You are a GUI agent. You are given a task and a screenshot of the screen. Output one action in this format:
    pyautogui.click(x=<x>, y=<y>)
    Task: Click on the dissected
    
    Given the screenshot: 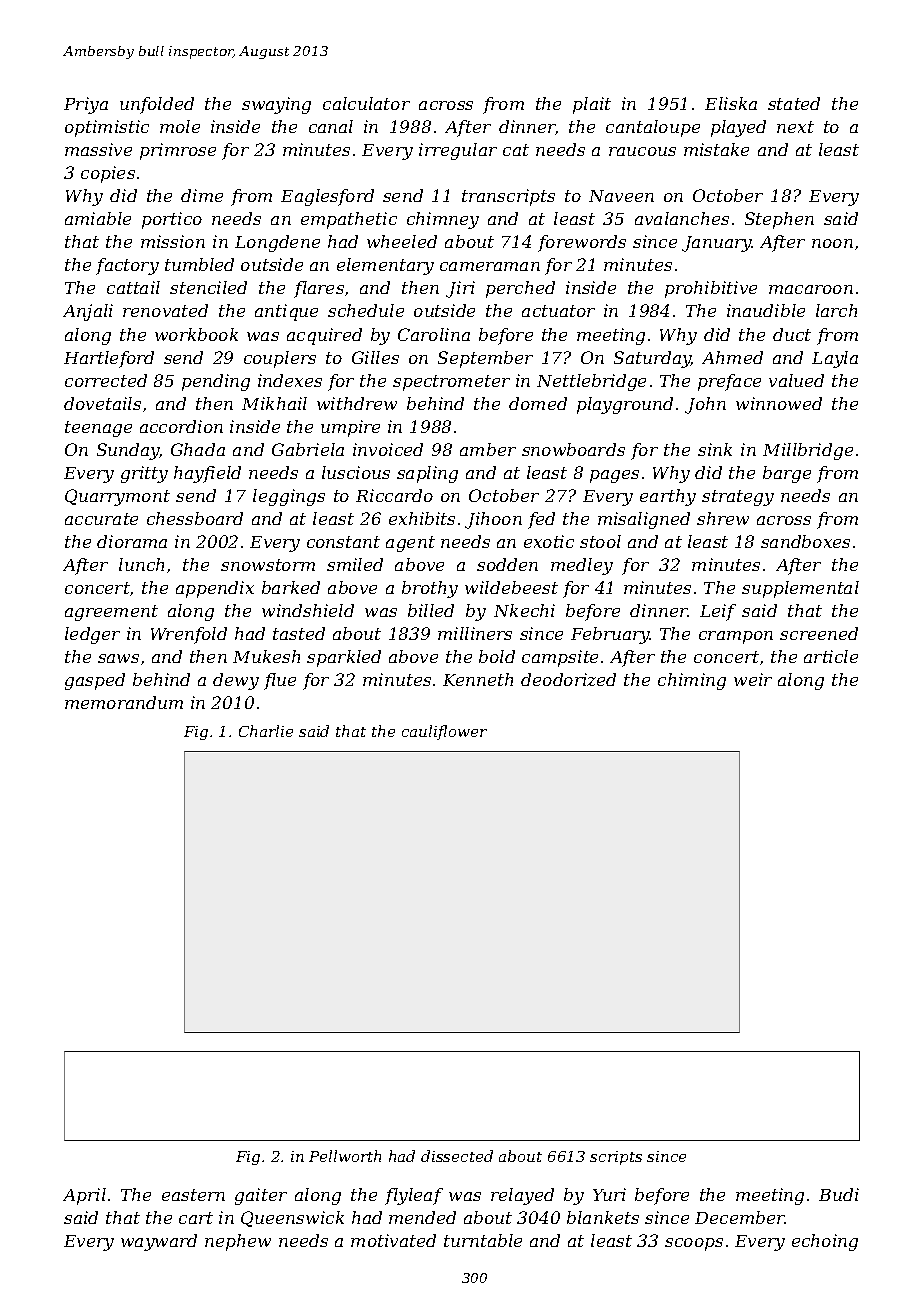 What is the action you would take?
    pyautogui.click(x=457, y=1156)
